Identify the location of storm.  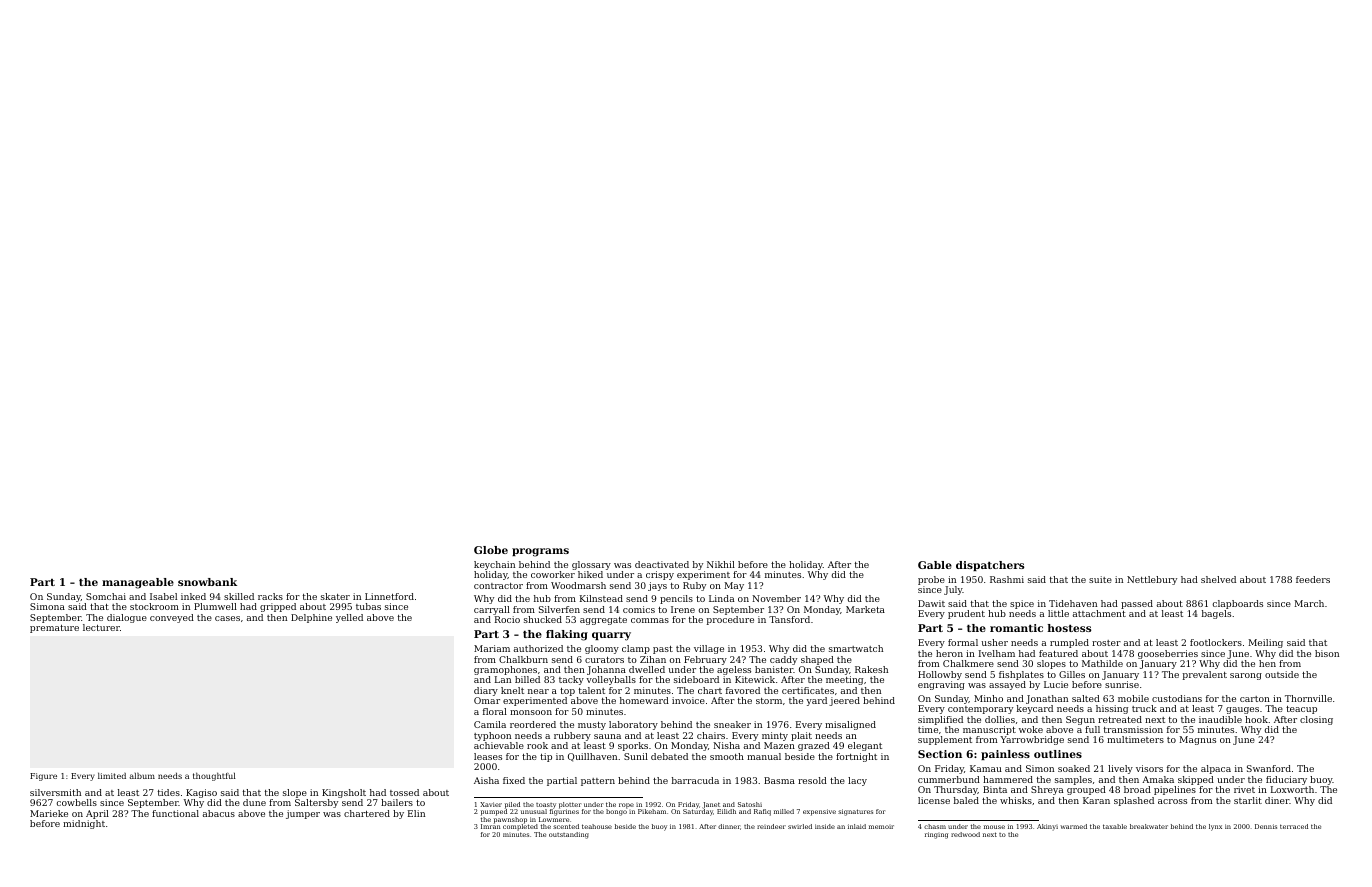
(769, 701).
